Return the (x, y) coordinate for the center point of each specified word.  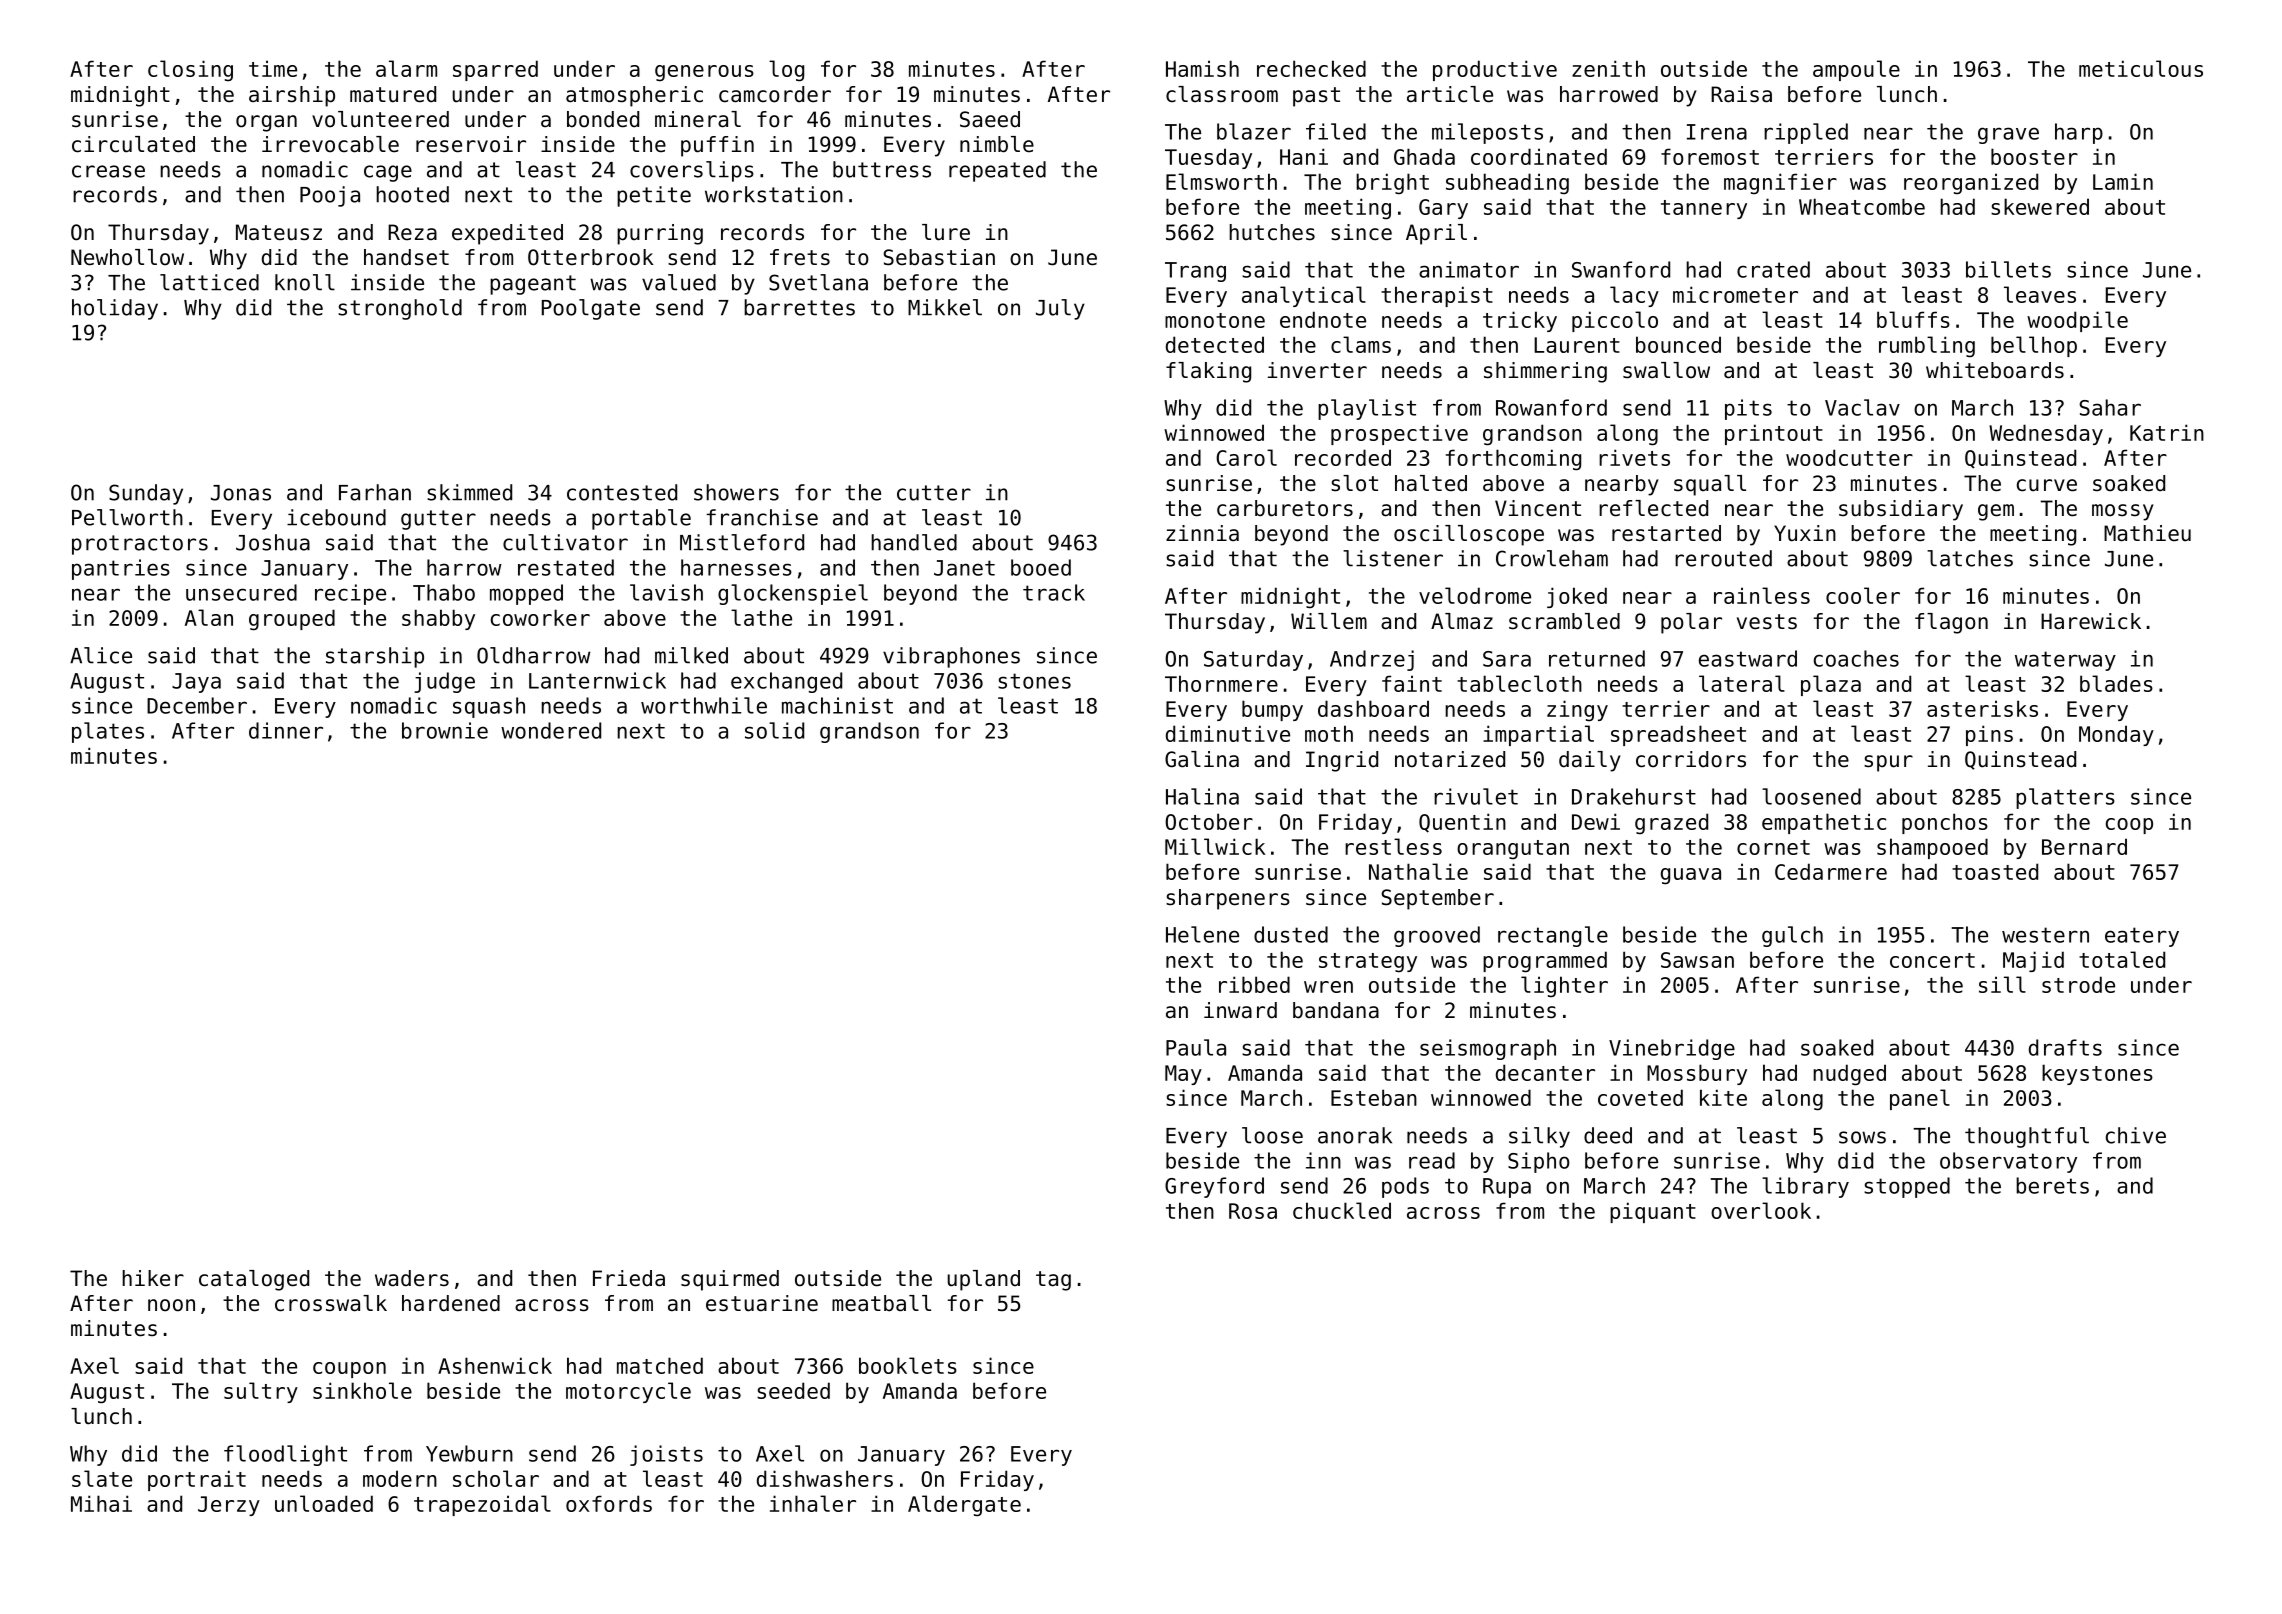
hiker (153, 1278)
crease (108, 171)
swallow (1666, 370)
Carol (1246, 457)
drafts (2065, 1047)
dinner (286, 730)
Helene (1202, 934)
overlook (1761, 1210)
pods (1405, 1187)
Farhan (375, 492)
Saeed (990, 119)
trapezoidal (482, 1505)
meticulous (2141, 68)
